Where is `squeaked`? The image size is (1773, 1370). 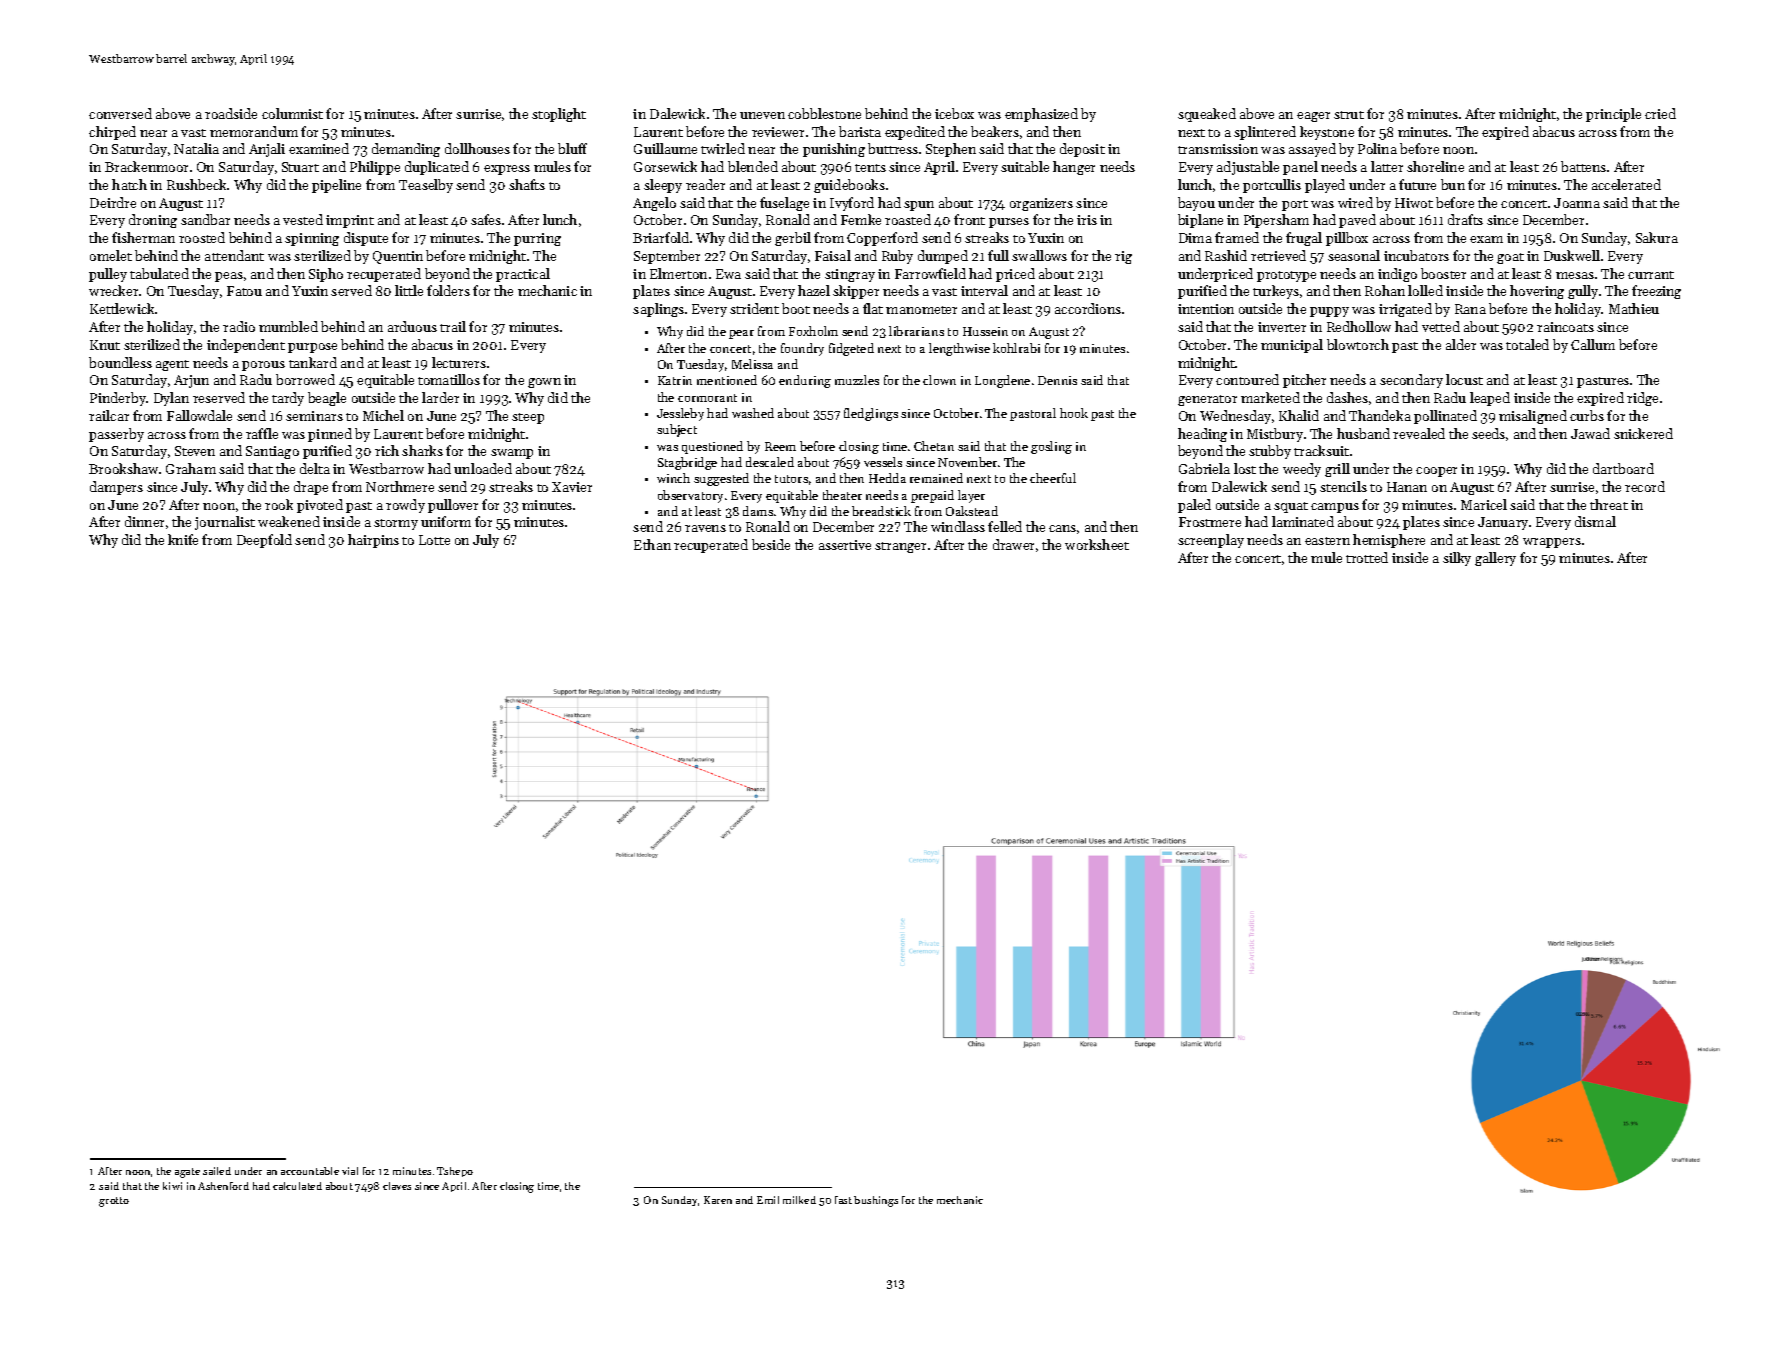
squeaked is located at coordinates (1207, 115).
